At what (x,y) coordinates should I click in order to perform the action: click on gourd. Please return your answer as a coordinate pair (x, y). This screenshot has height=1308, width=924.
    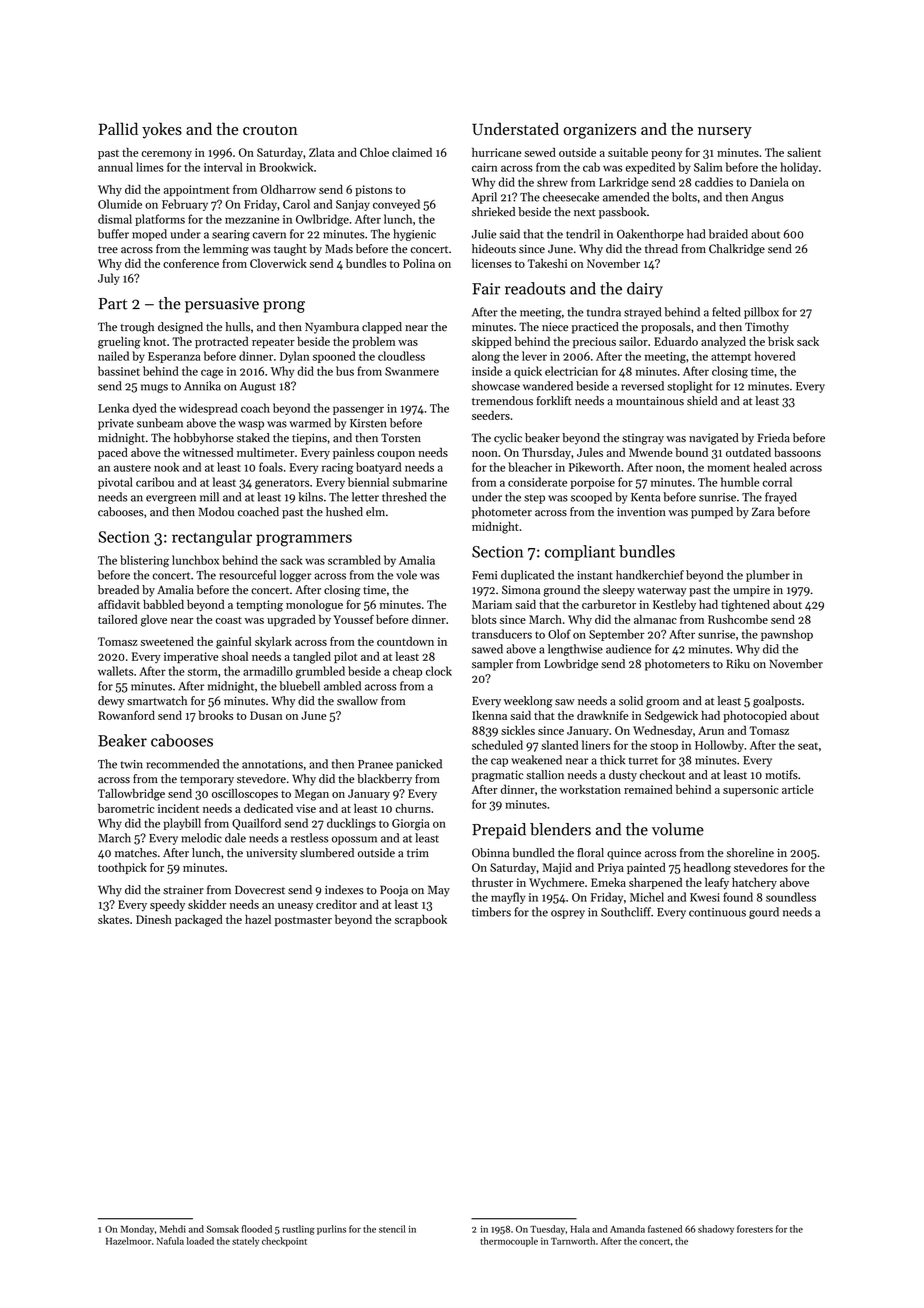
    Looking at the image, I should click on (764, 913).
